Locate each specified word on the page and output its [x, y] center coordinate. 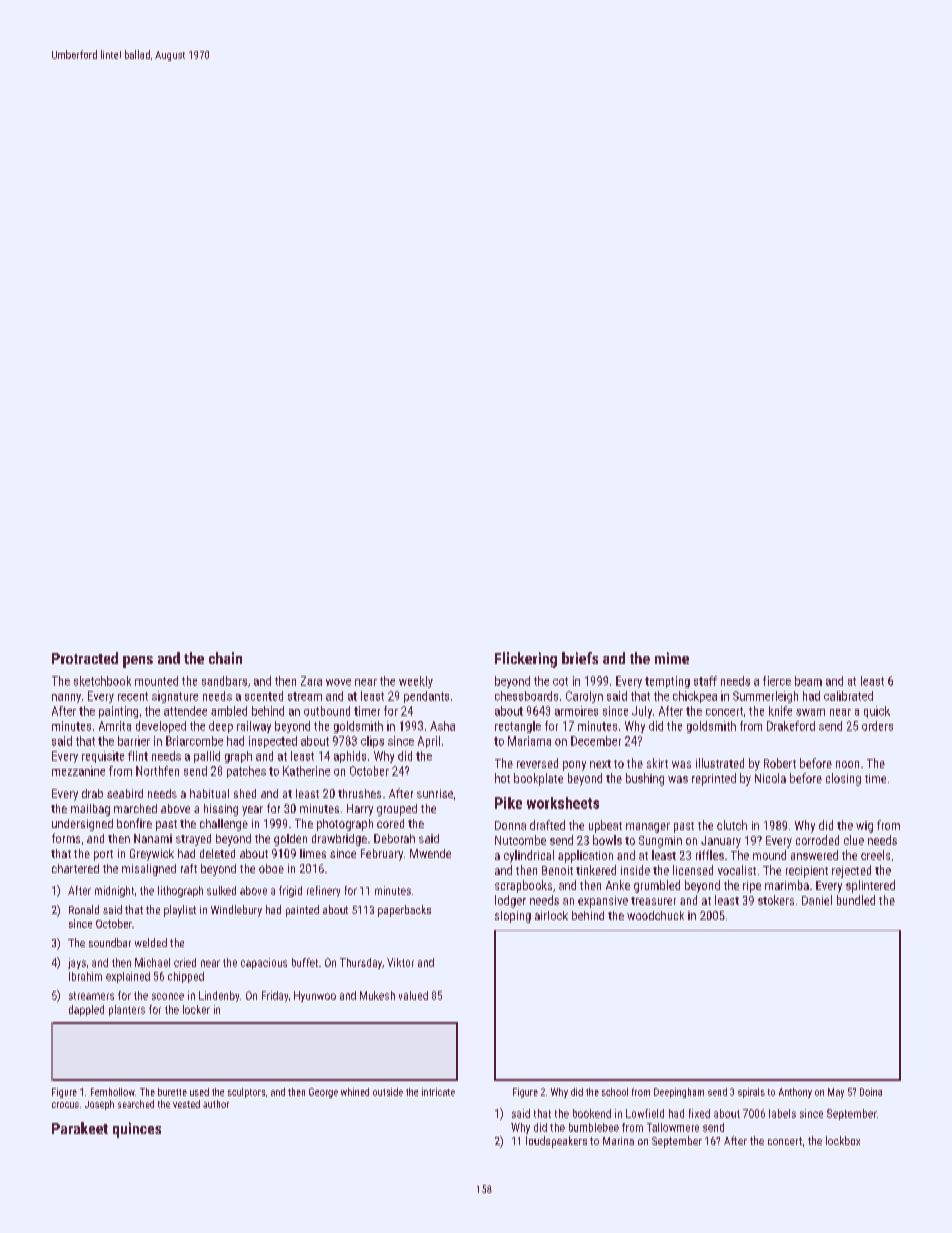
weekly [416, 682]
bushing [645, 779]
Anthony [795, 1093]
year [252, 811]
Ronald [84, 909]
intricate [438, 1092]
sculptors [246, 1093]
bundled [856, 900]
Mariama [529, 741]
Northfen [157, 771]
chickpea [695, 697]
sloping [513, 917]
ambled [229, 711]
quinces [137, 1130]
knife [780, 711]
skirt [657, 763]
